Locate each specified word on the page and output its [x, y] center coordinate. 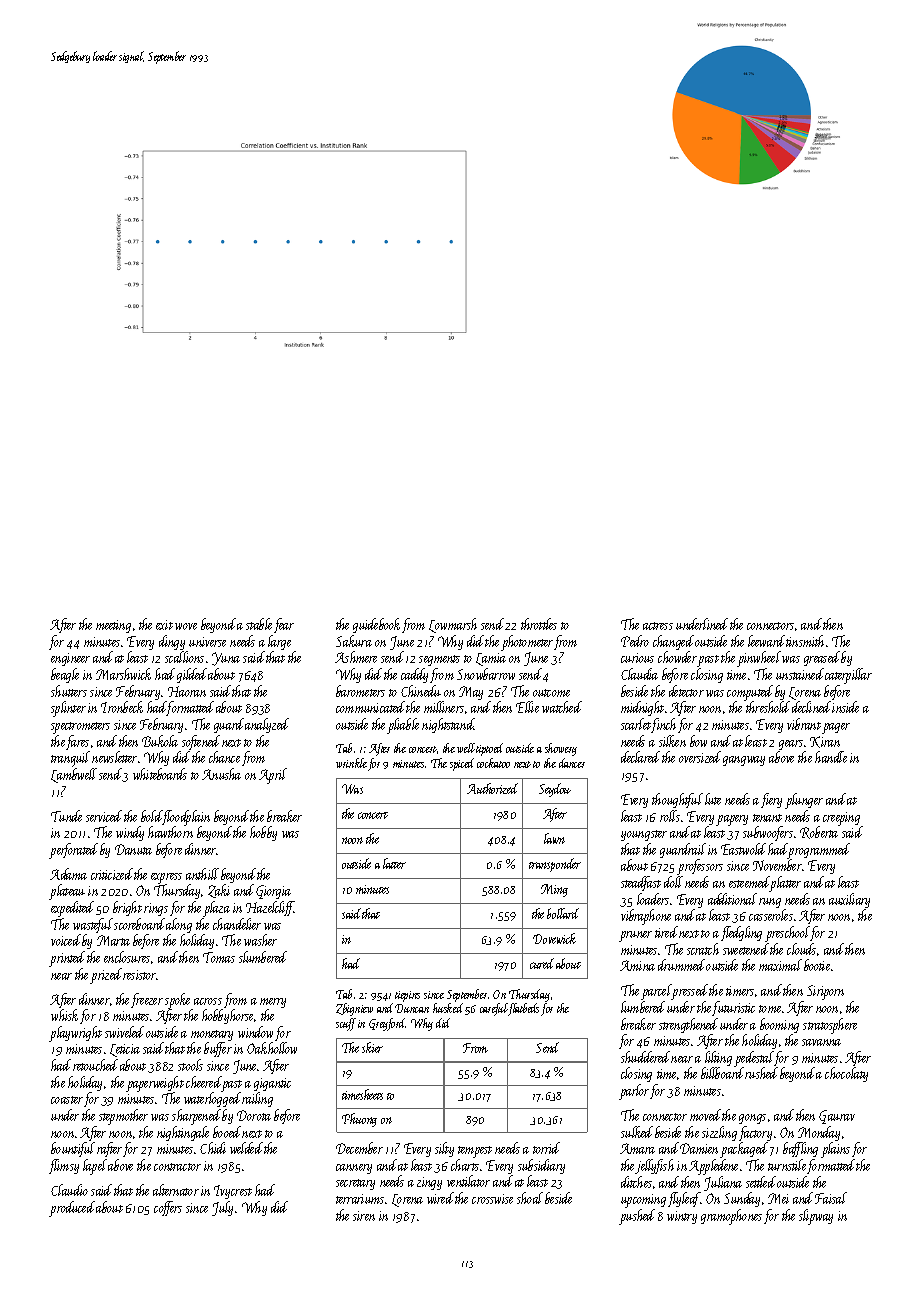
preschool [788, 934]
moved [705, 1115]
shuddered [645, 1057]
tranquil [70, 759]
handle [831, 757]
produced [72, 1209]
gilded [192, 675]
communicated [370, 707]
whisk [64, 1015]
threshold [768, 707]
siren [364, 1216]
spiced [462, 764]
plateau [67, 892]
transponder [555, 865]
